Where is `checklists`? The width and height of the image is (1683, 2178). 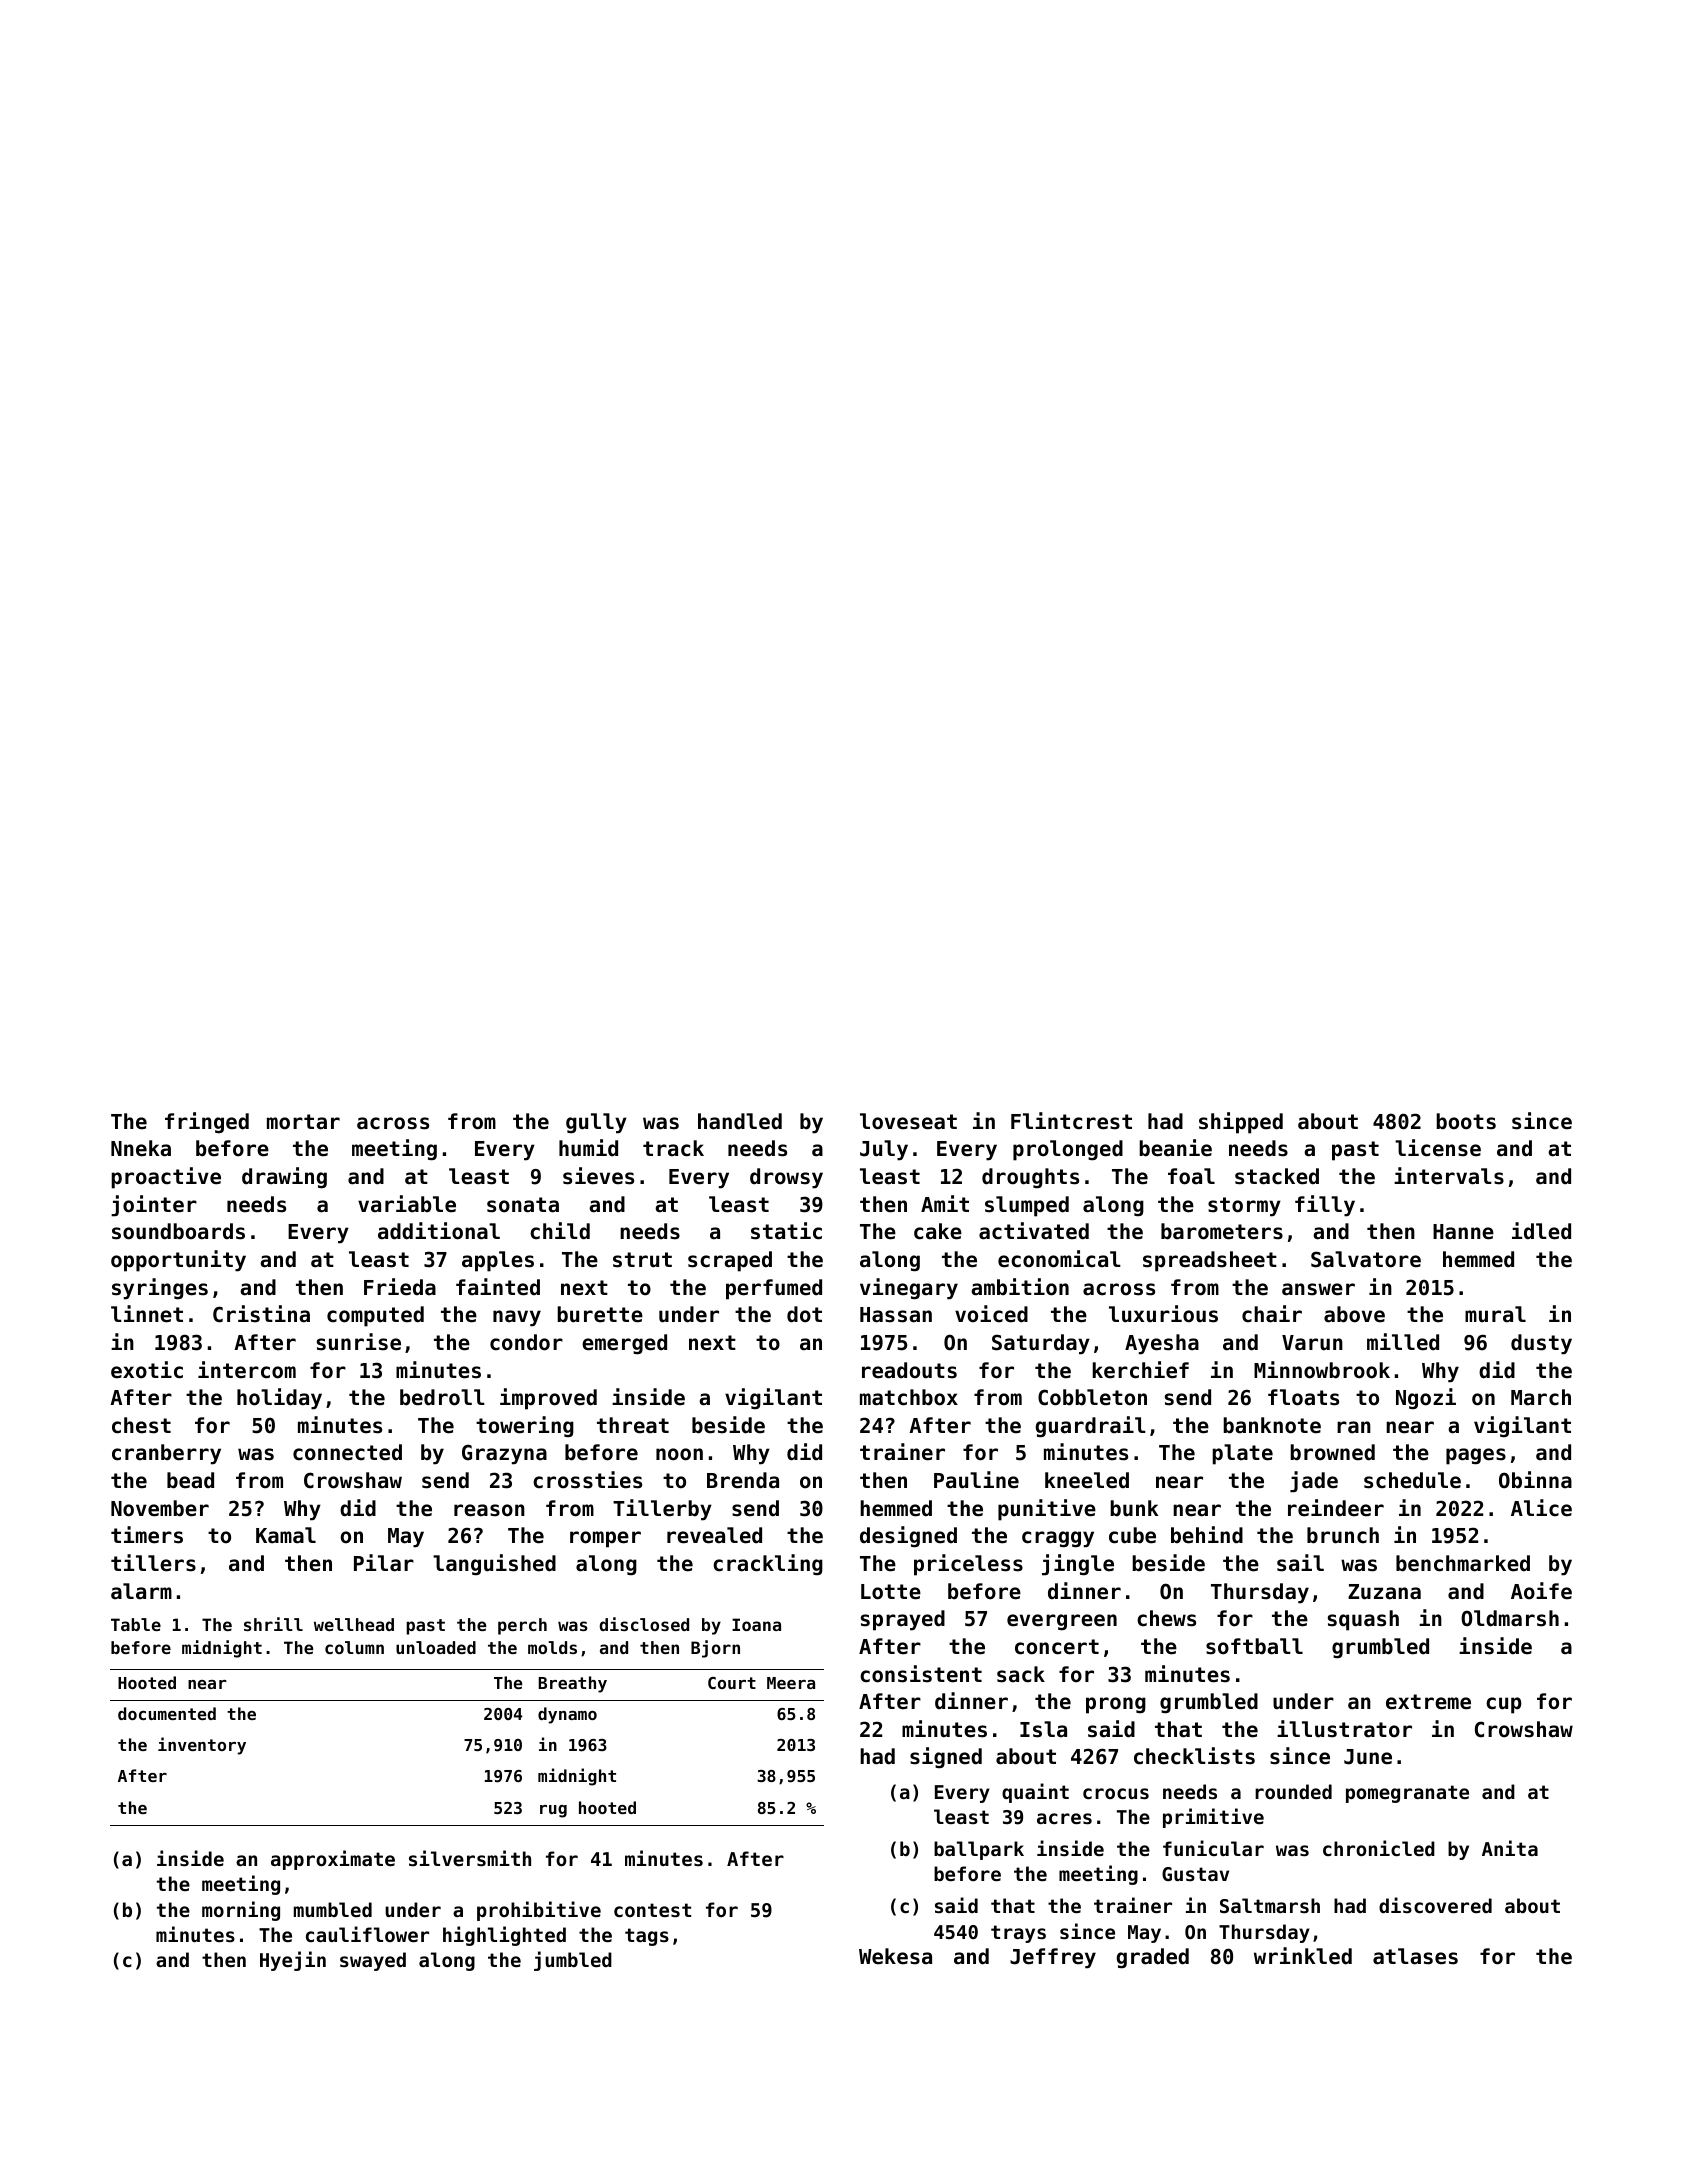
checklists is located at coordinates (1194, 1756).
